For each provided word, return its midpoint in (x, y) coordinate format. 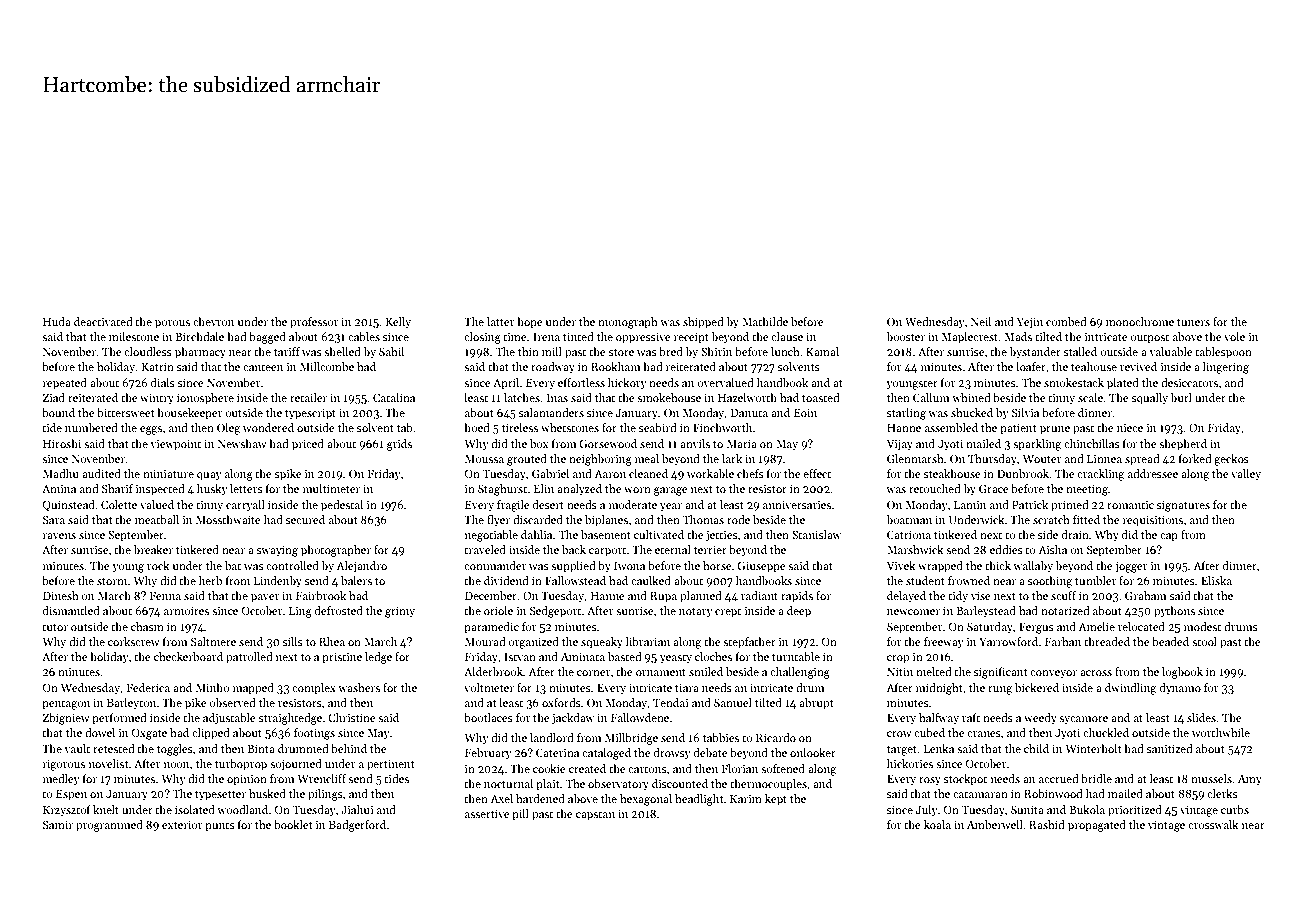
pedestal (342, 506)
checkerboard (188, 656)
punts (220, 827)
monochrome (1140, 321)
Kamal (822, 351)
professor (314, 323)
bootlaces (488, 717)
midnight (939, 689)
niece (1130, 428)
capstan (595, 816)
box (539, 443)
